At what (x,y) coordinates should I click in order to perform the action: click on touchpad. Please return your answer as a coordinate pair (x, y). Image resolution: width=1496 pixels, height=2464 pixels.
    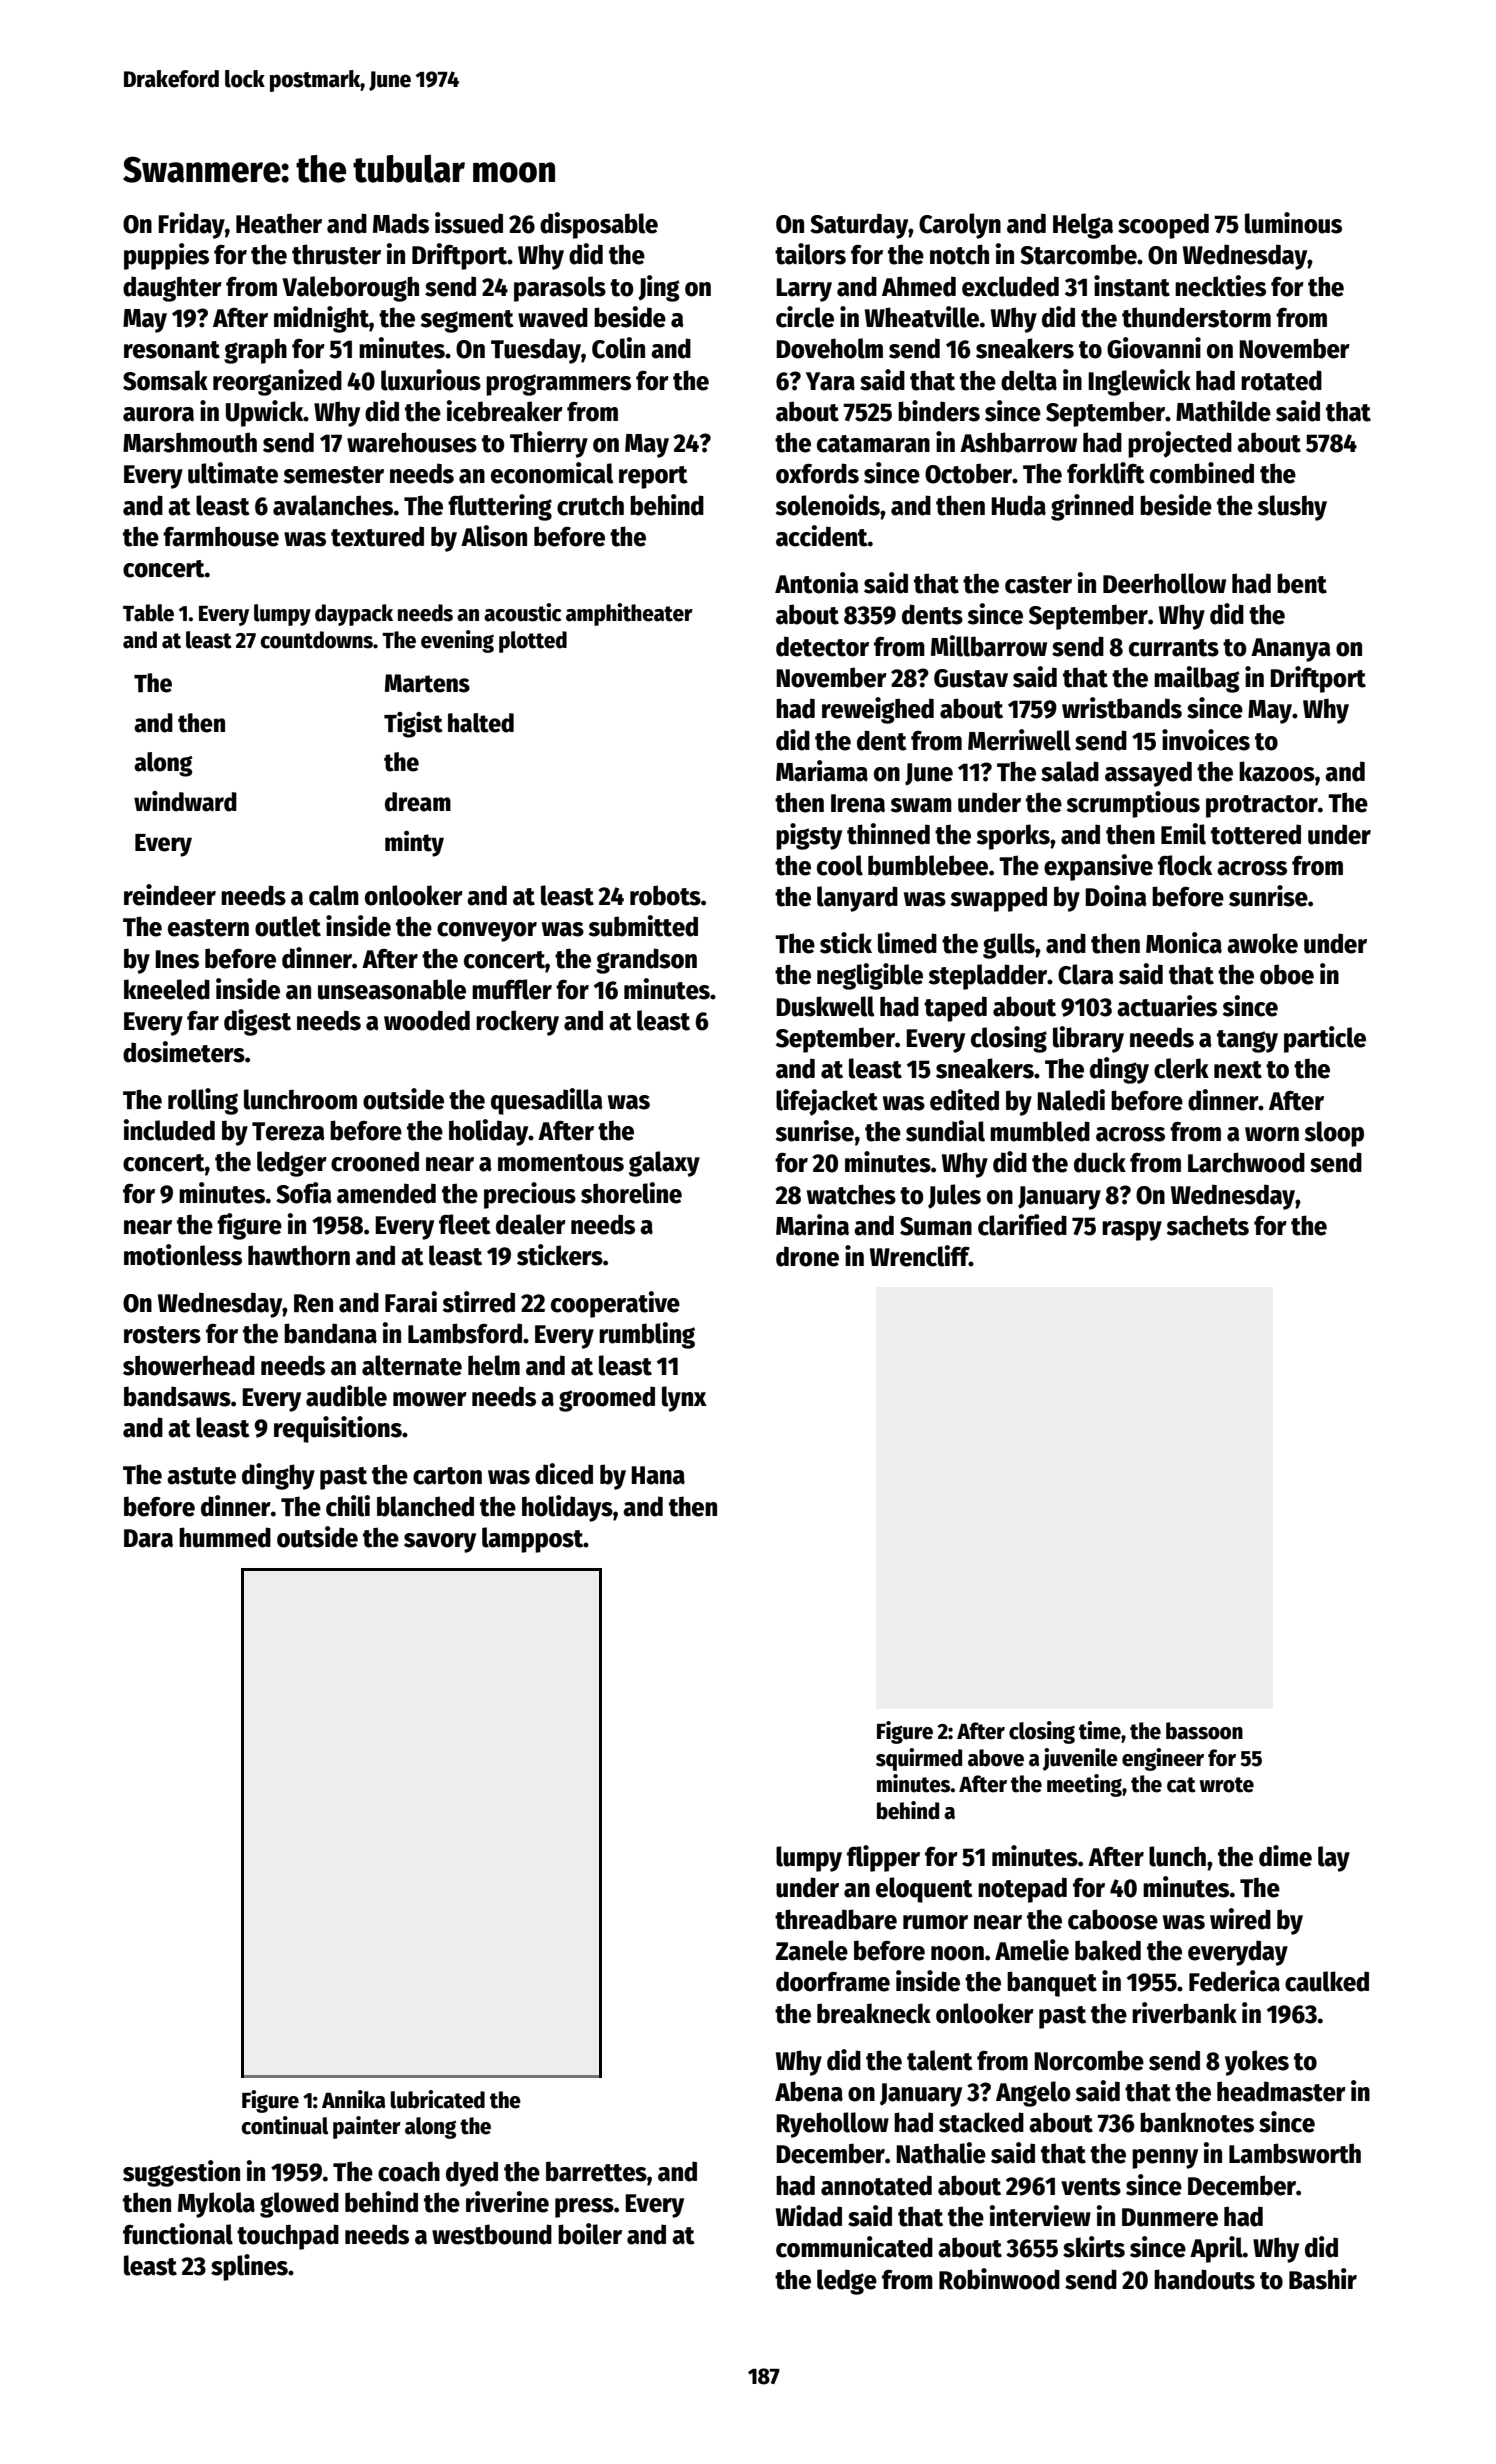
    Looking at the image, I should click on (288, 2237).
